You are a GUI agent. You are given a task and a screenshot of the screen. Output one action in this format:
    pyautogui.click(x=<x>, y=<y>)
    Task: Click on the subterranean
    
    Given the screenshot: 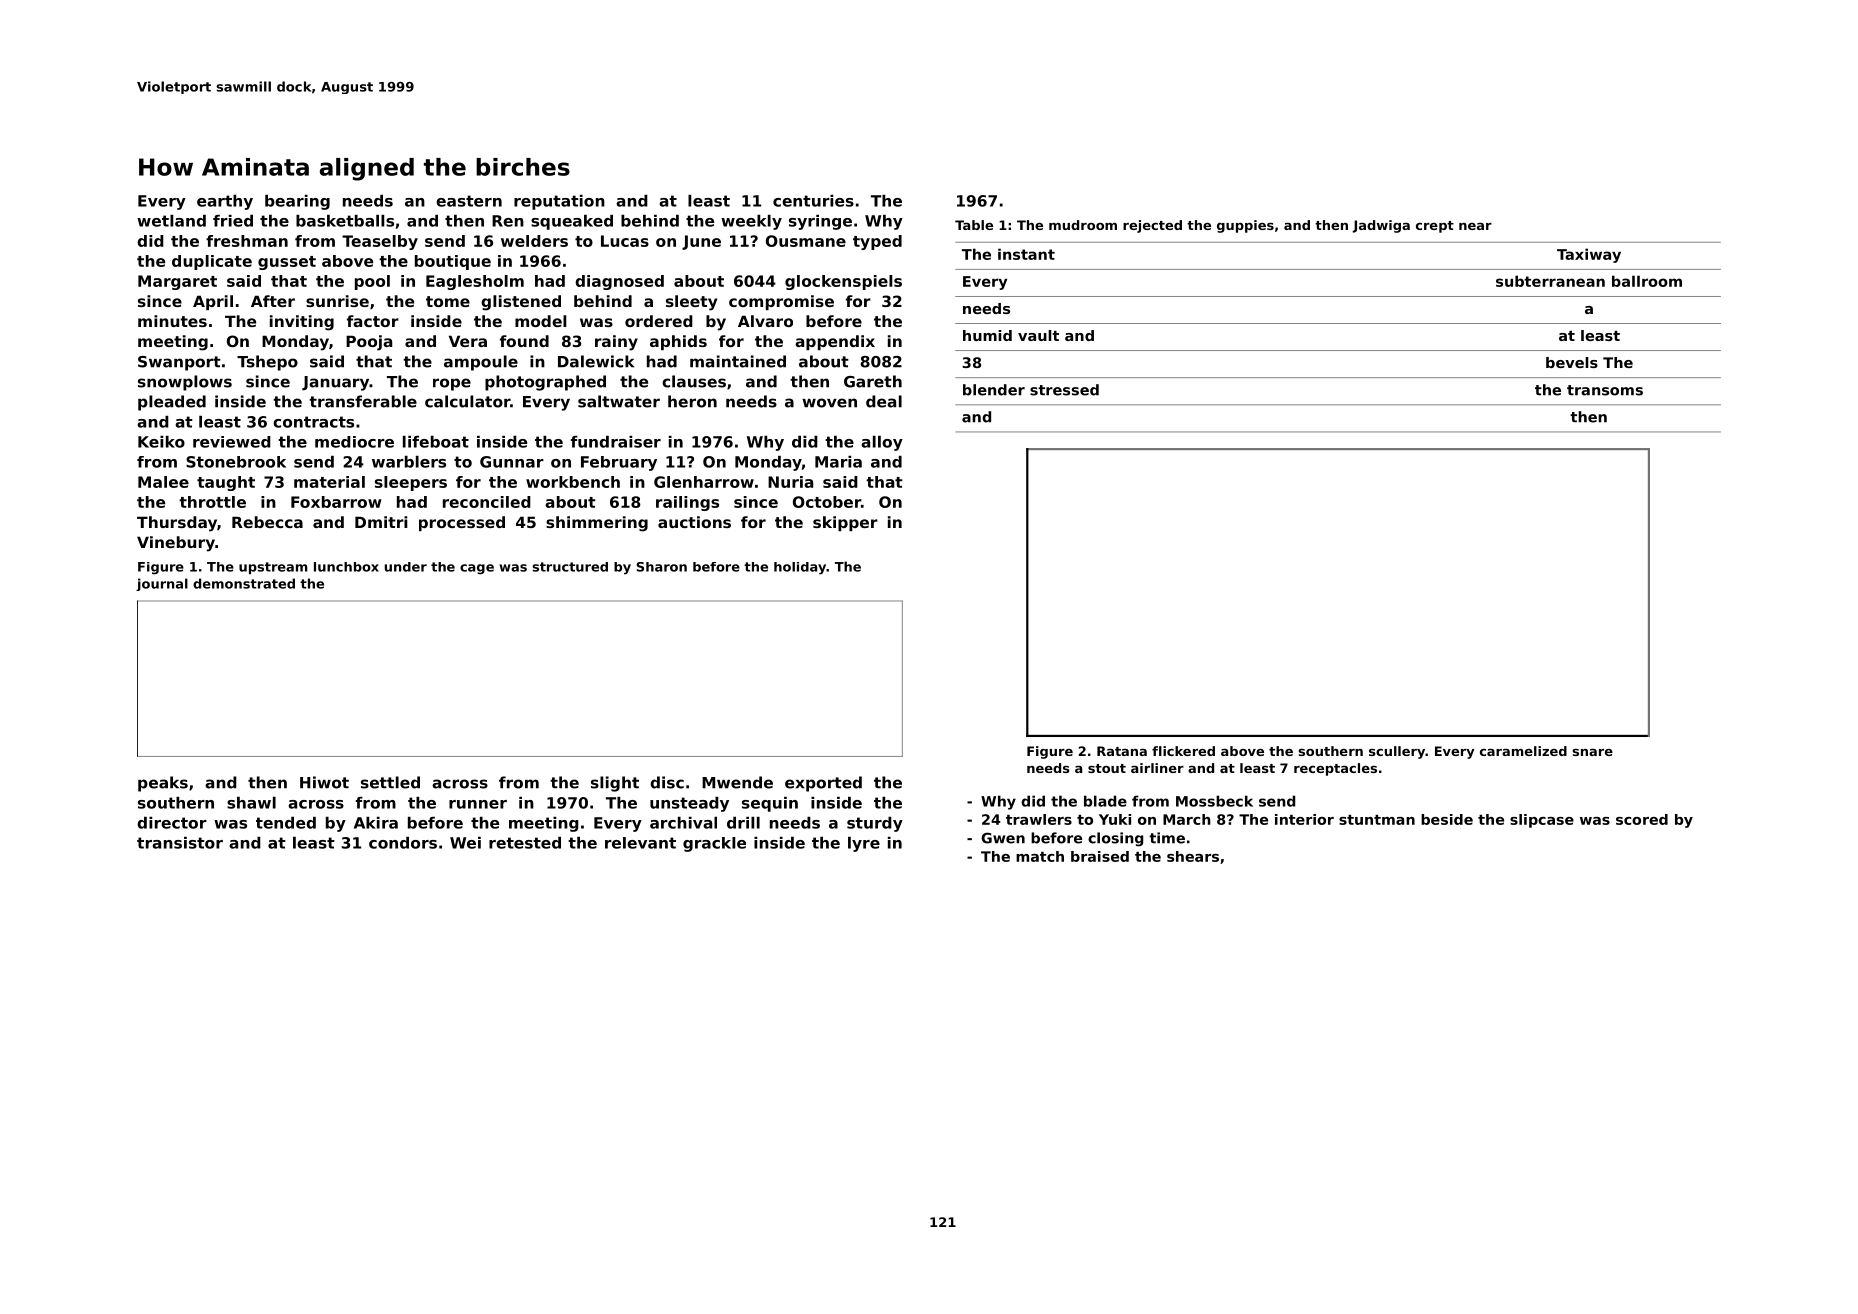 What is the action you would take?
    pyautogui.click(x=1550, y=281)
